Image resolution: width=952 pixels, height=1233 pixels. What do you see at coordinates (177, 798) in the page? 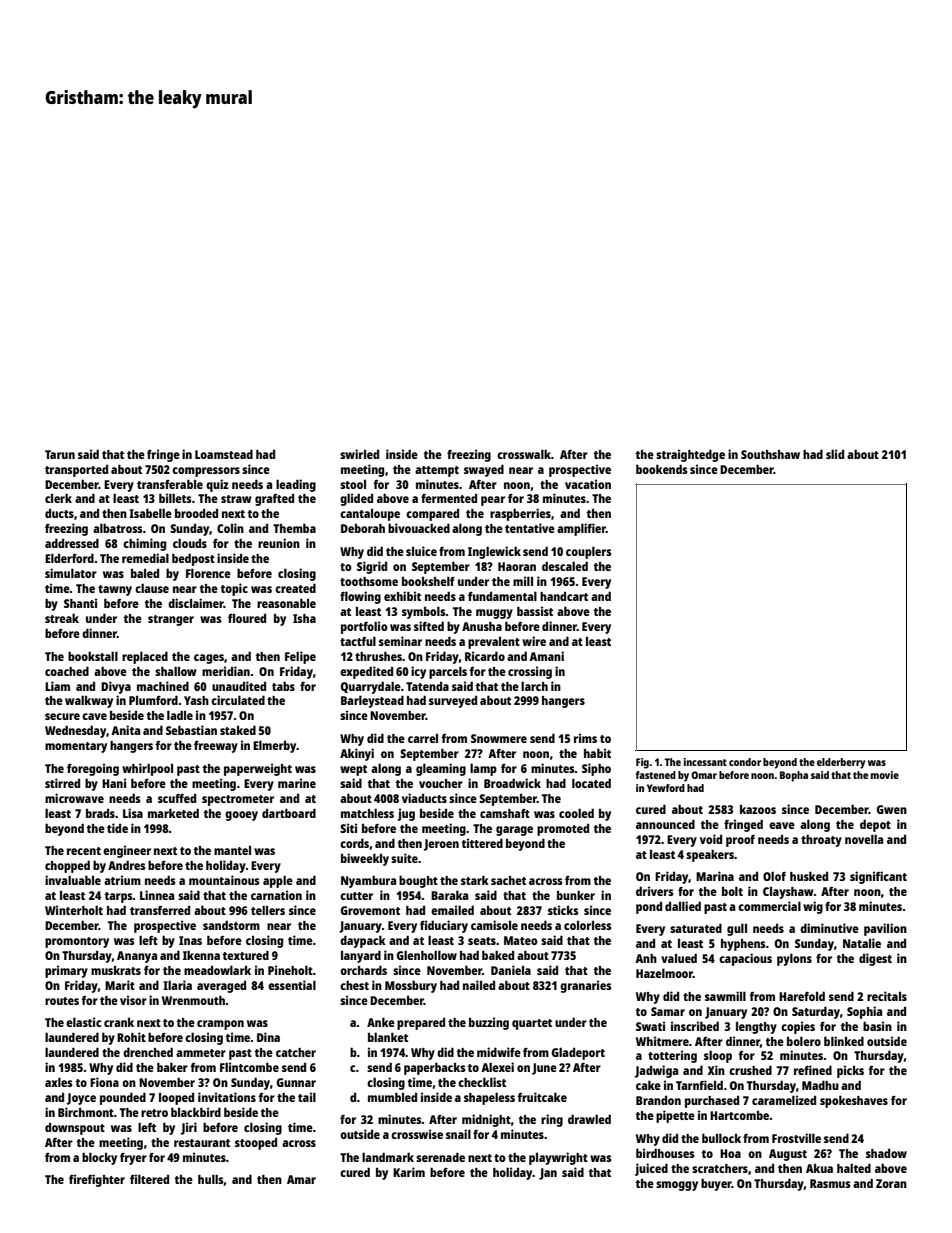
I see `scuffed` at bounding box center [177, 798].
